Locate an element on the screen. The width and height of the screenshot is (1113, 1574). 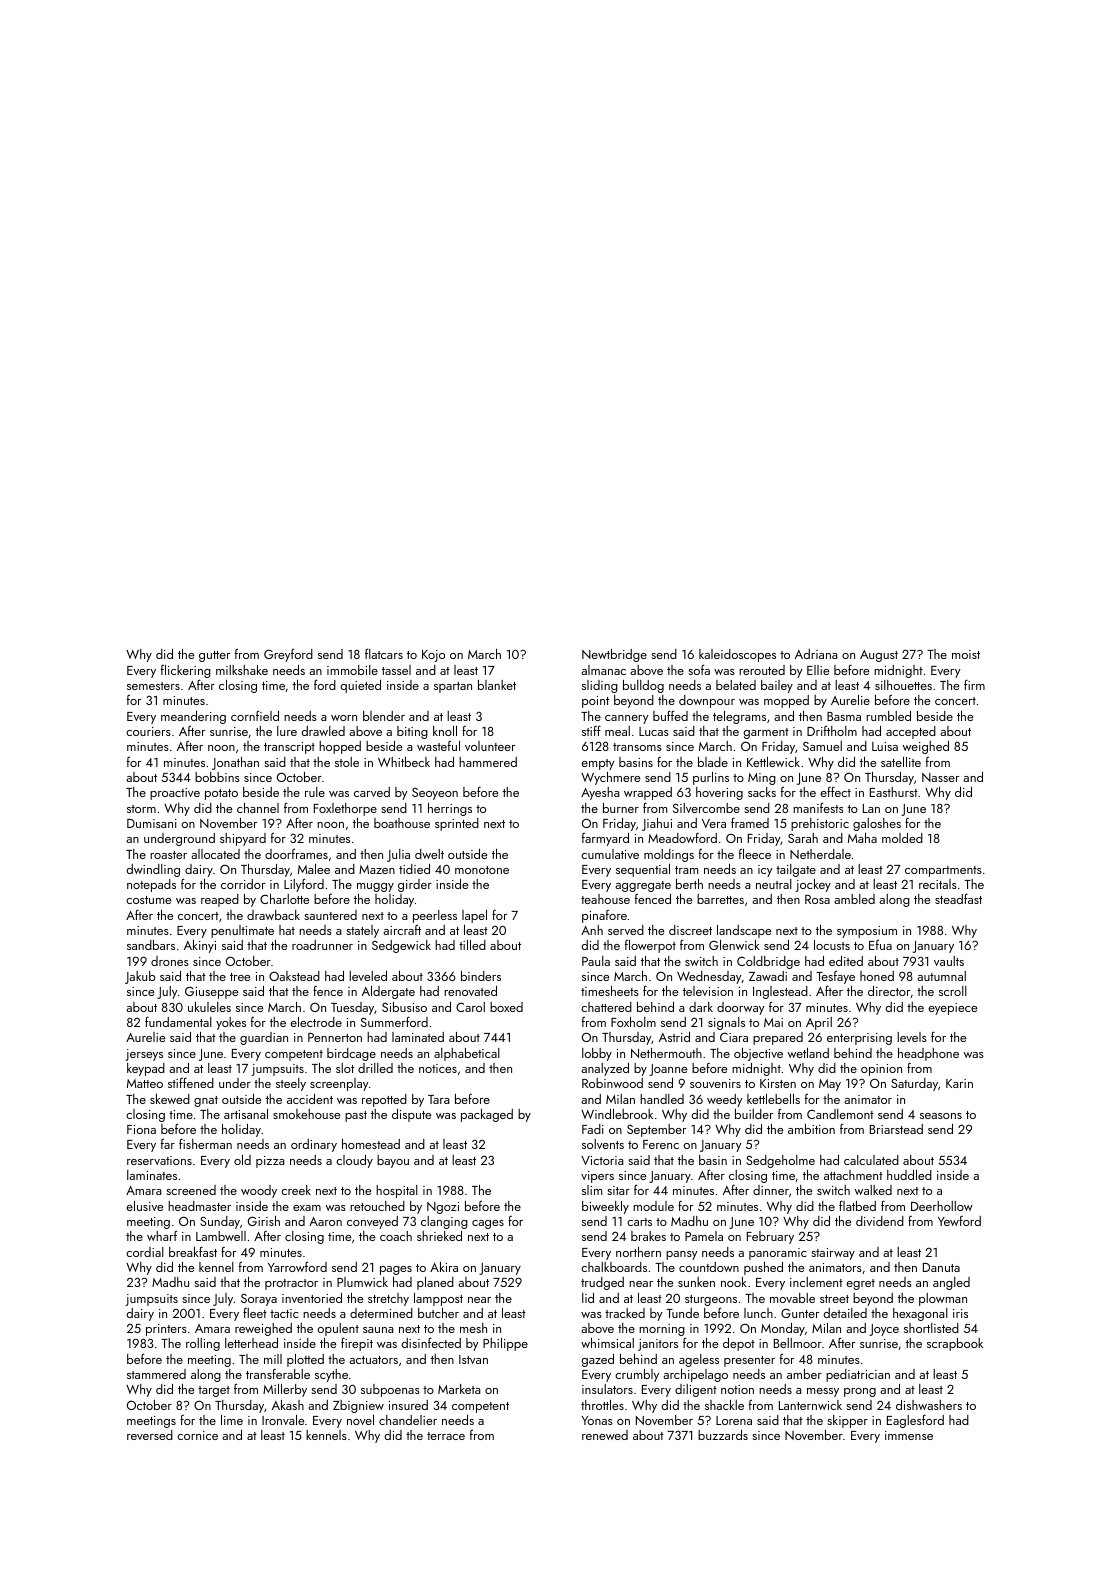
terrace is located at coordinates (446, 1436).
